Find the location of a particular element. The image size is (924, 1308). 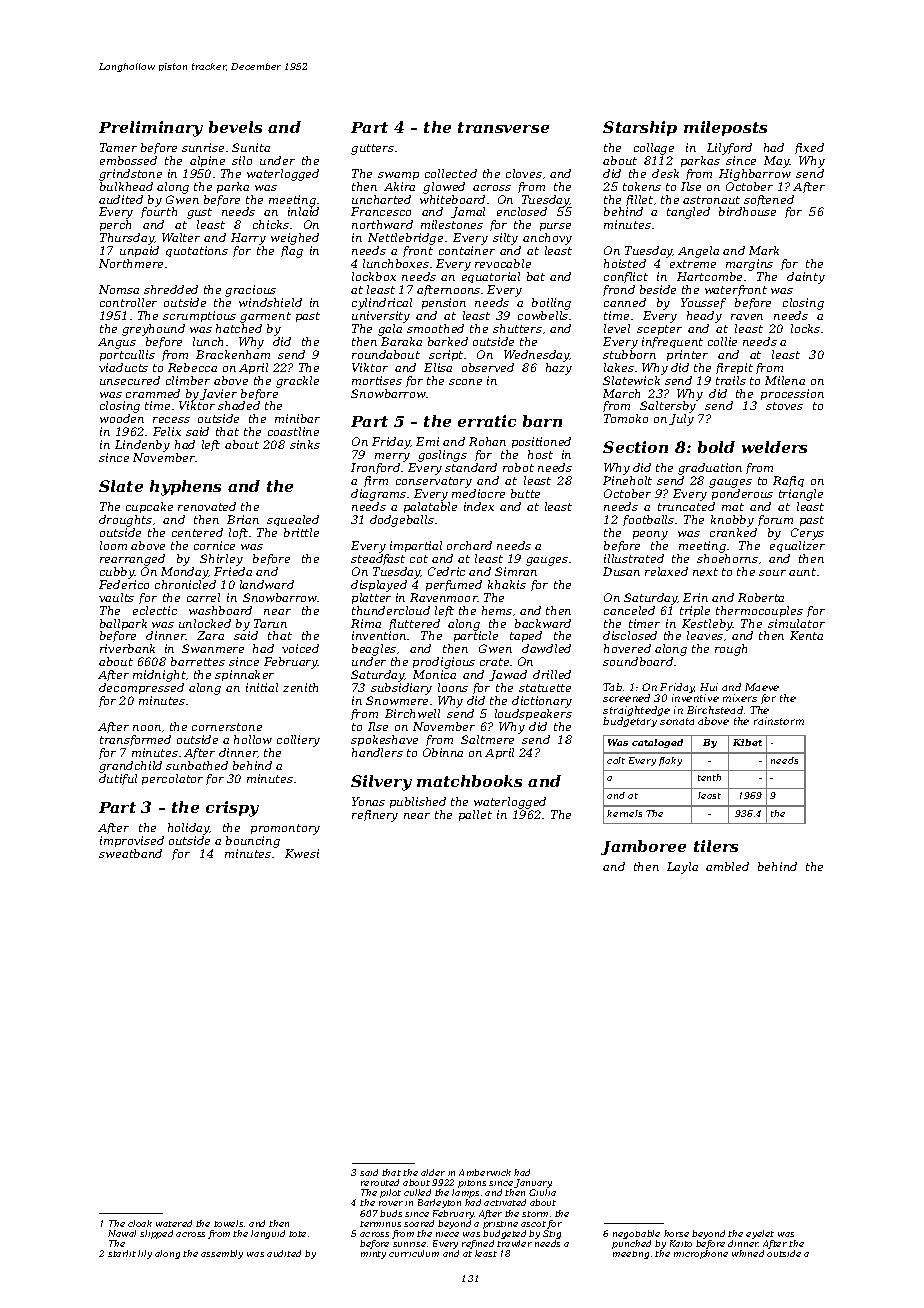

quotations is located at coordinates (197, 251).
